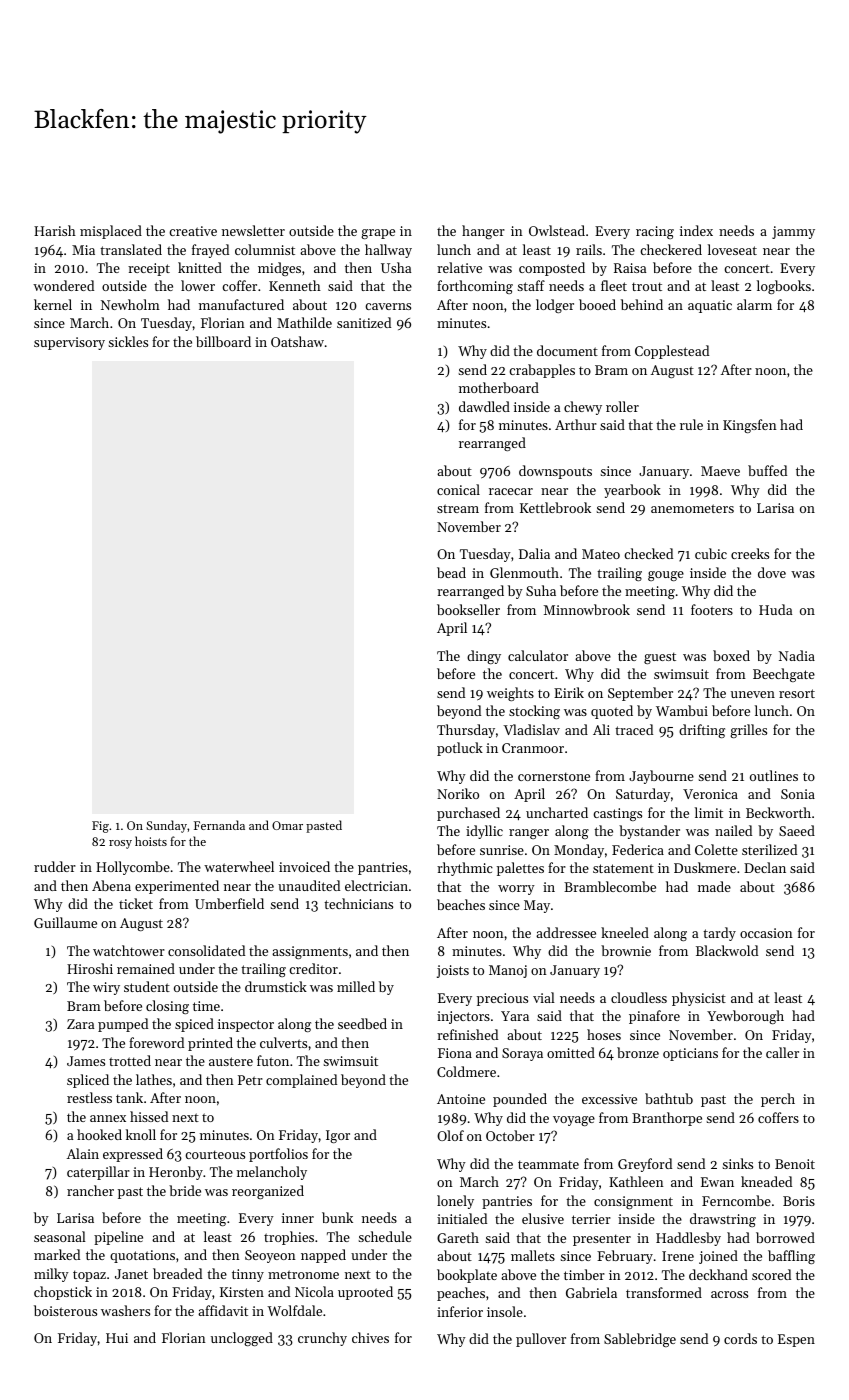 The height and width of the screenshot is (1400, 849). I want to click on caller, so click(782, 1052).
